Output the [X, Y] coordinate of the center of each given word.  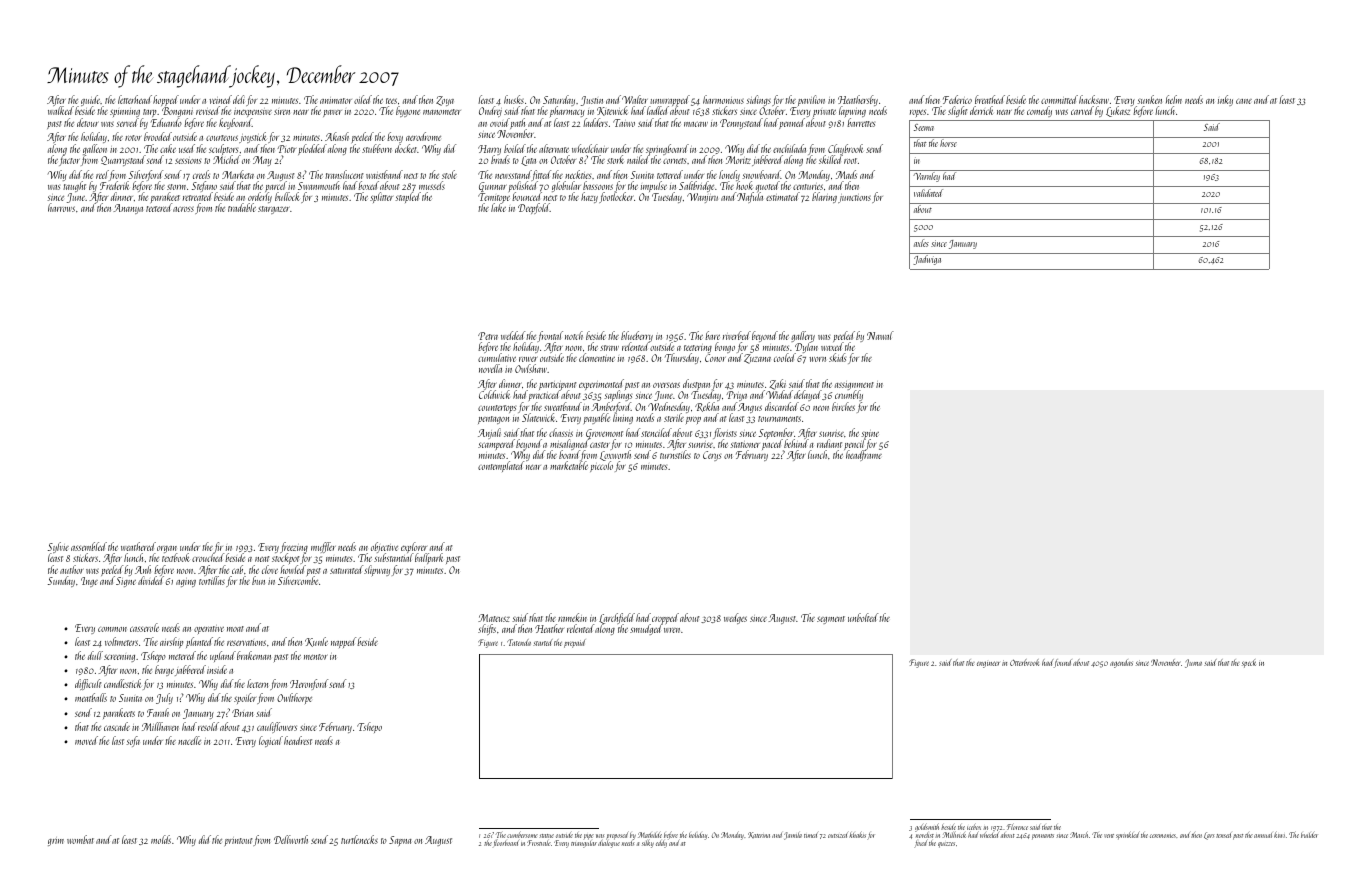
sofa [133, 741]
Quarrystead [123, 160]
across [183, 209]
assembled [89, 546]
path [518, 124]
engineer [988, 664]
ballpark [429, 558]
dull [95, 655]
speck [1249, 663]
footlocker [616, 198]
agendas [1121, 663]
